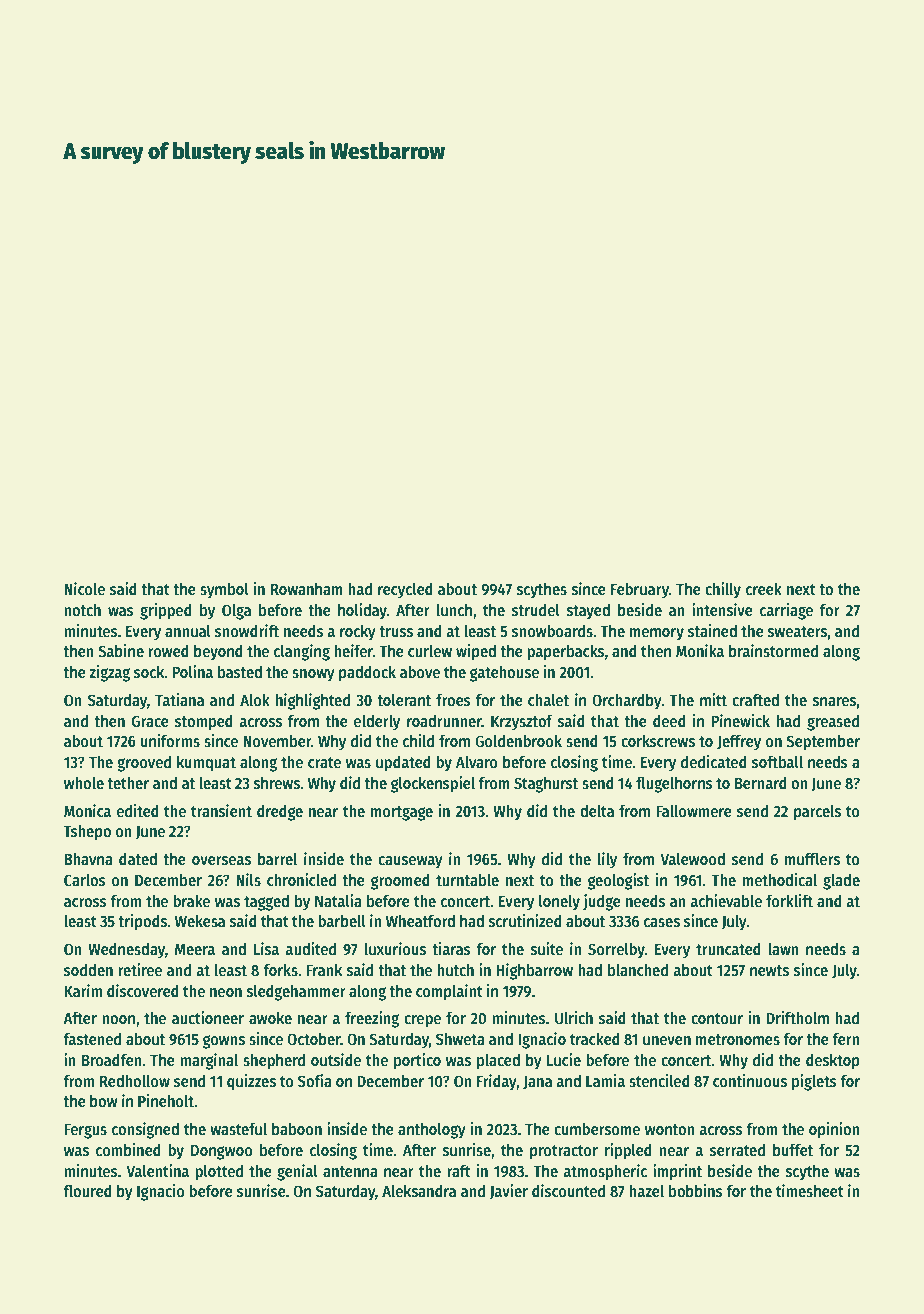 This screenshot has height=1314, width=924. What do you see at coordinates (841, 882) in the screenshot?
I see `glade` at bounding box center [841, 882].
